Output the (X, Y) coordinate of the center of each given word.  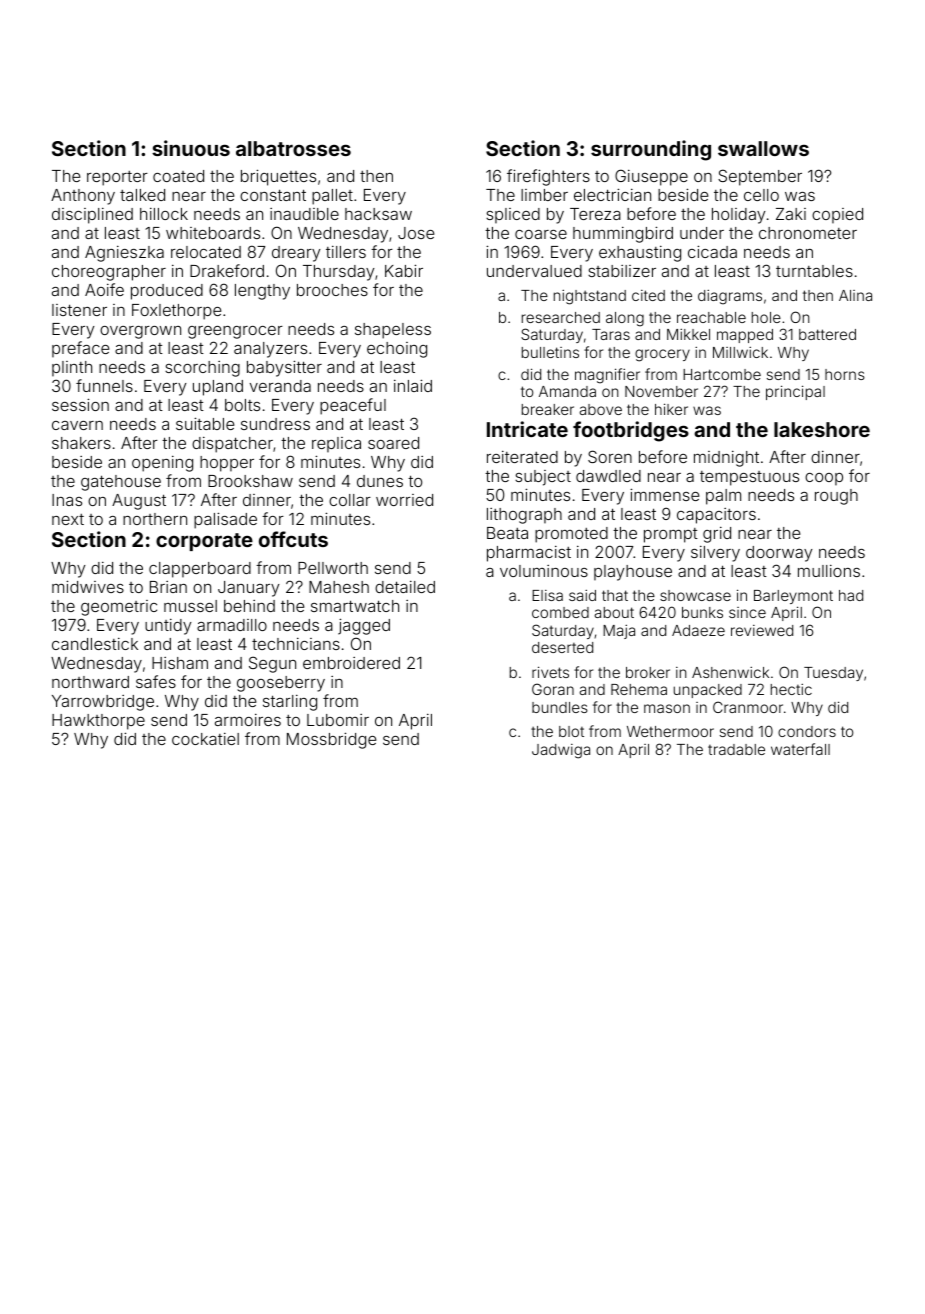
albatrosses (293, 148)
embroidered (351, 663)
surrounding (651, 150)
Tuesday (833, 674)
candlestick (95, 644)
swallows (763, 148)
